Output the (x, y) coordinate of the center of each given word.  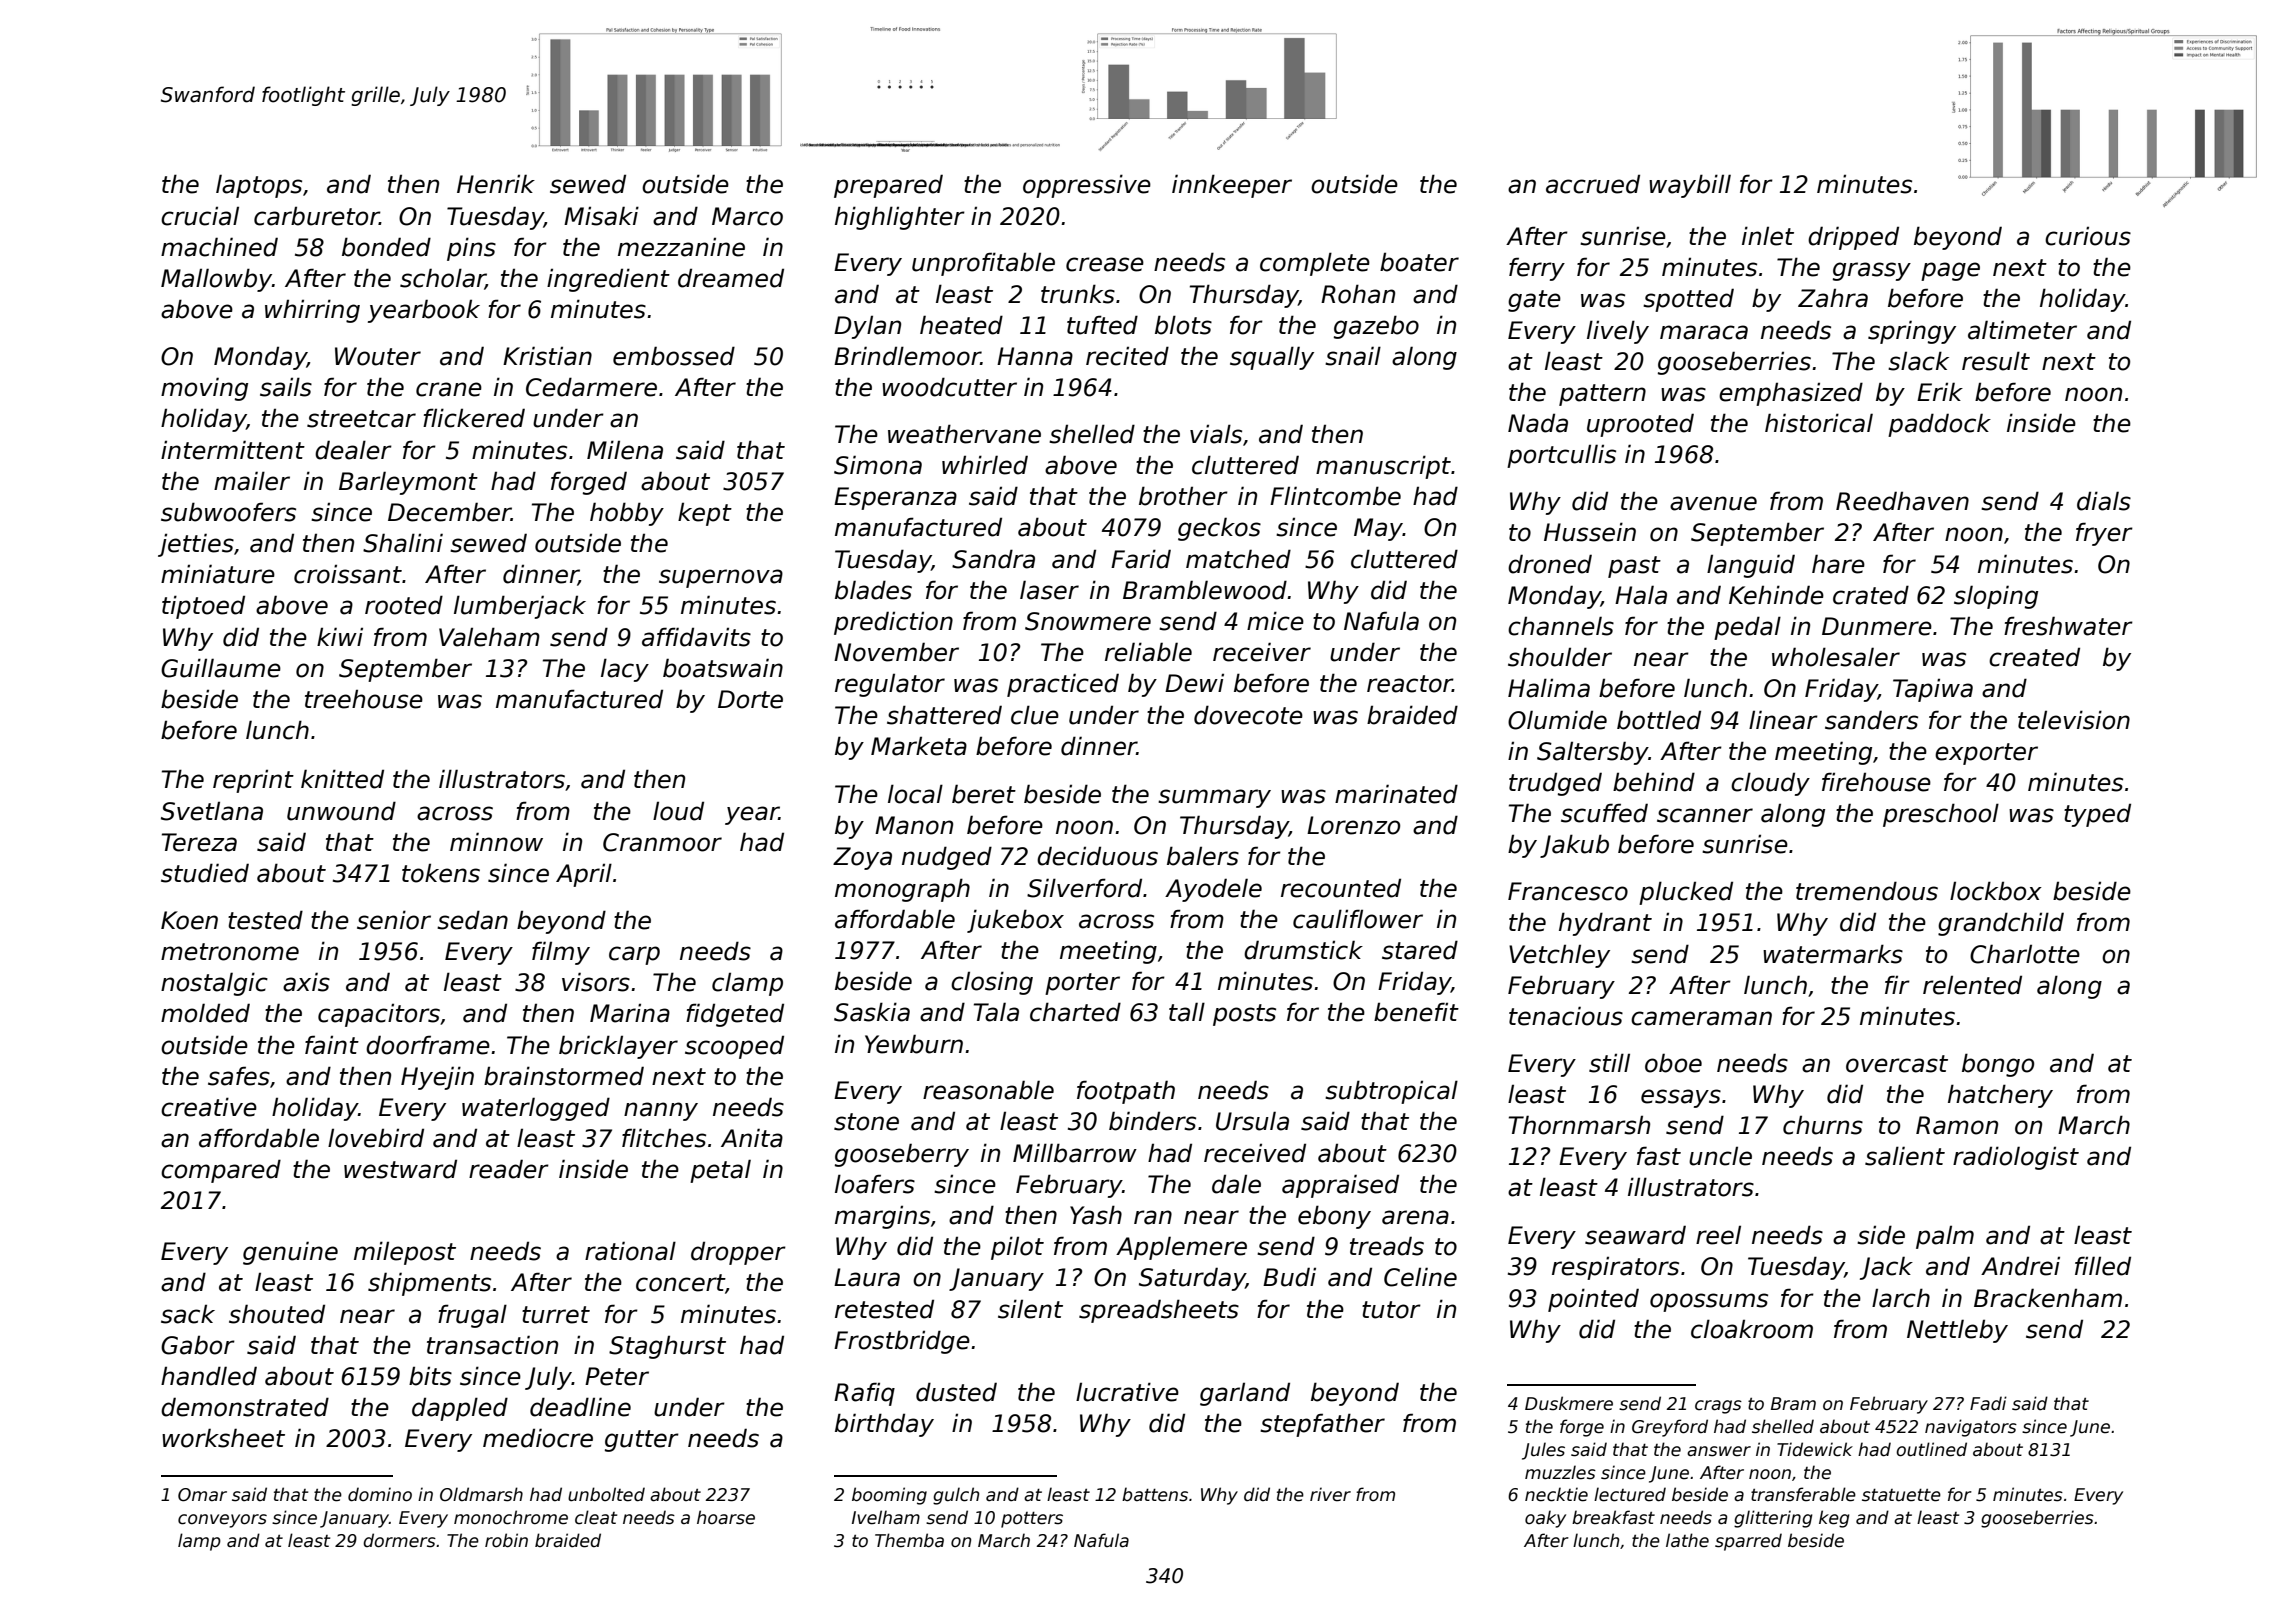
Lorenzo (1353, 825)
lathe (1687, 1540)
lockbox (1996, 891)
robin (506, 1540)
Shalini (403, 543)
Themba (909, 1540)
